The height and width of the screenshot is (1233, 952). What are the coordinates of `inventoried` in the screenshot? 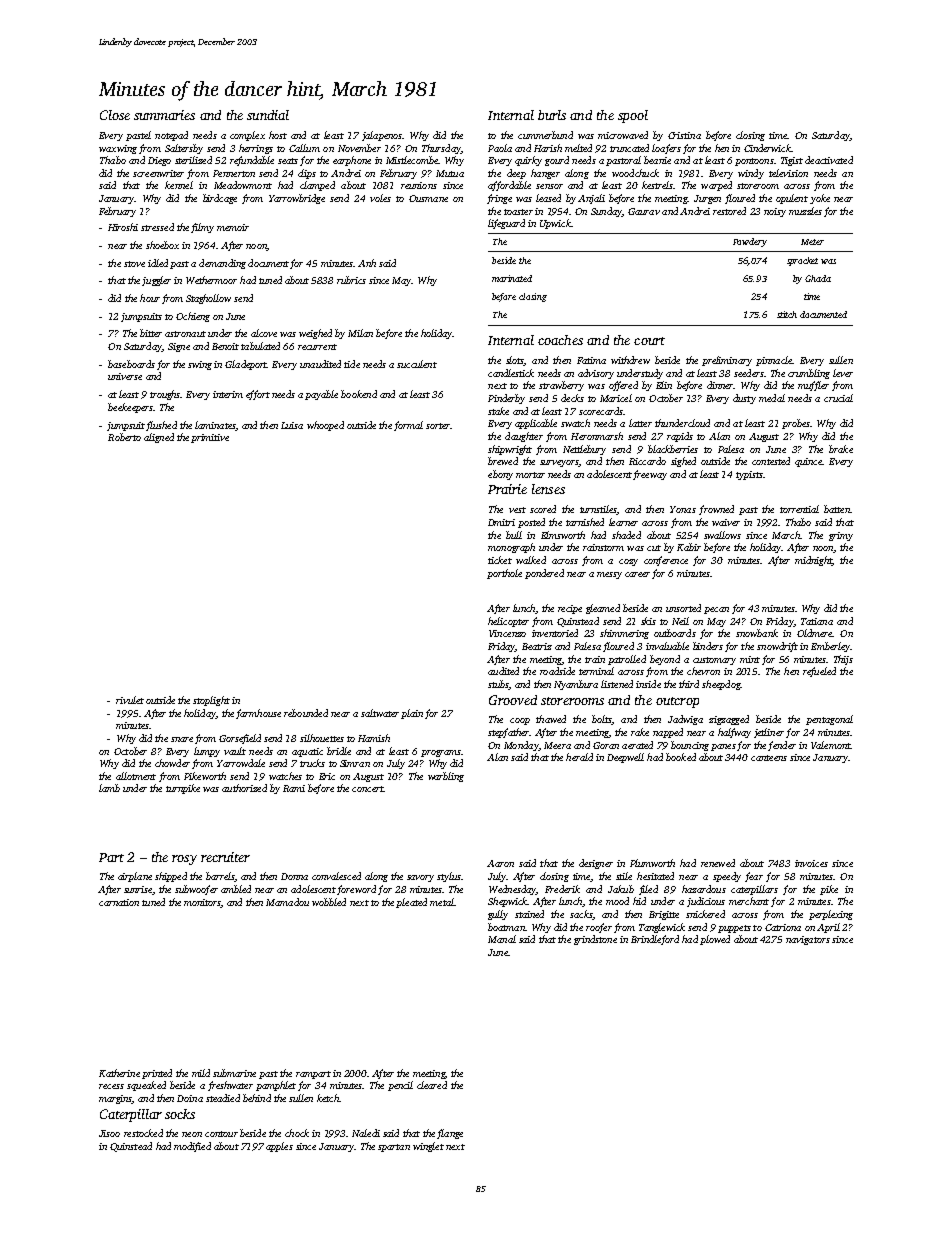 It's located at (555, 633).
